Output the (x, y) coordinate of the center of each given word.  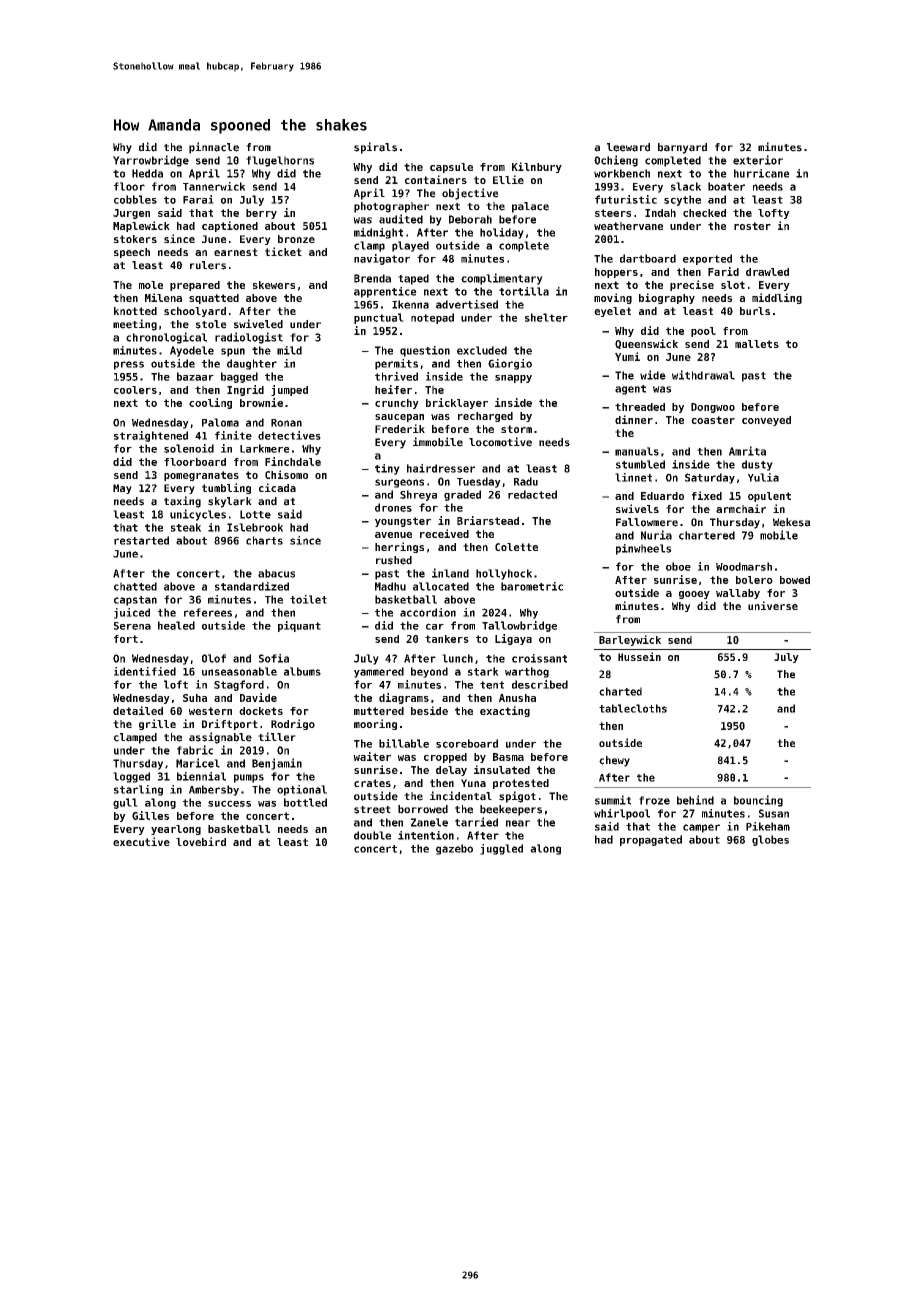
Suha (195, 698)
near (518, 823)
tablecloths (633, 708)
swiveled (258, 324)
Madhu (390, 586)
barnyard (682, 148)
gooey (694, 595)
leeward (628, 147)
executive (141, 841)
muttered (379, 711)
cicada (277, 487)
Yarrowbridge (151, 161)
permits (396, 364)
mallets (757, 344)
